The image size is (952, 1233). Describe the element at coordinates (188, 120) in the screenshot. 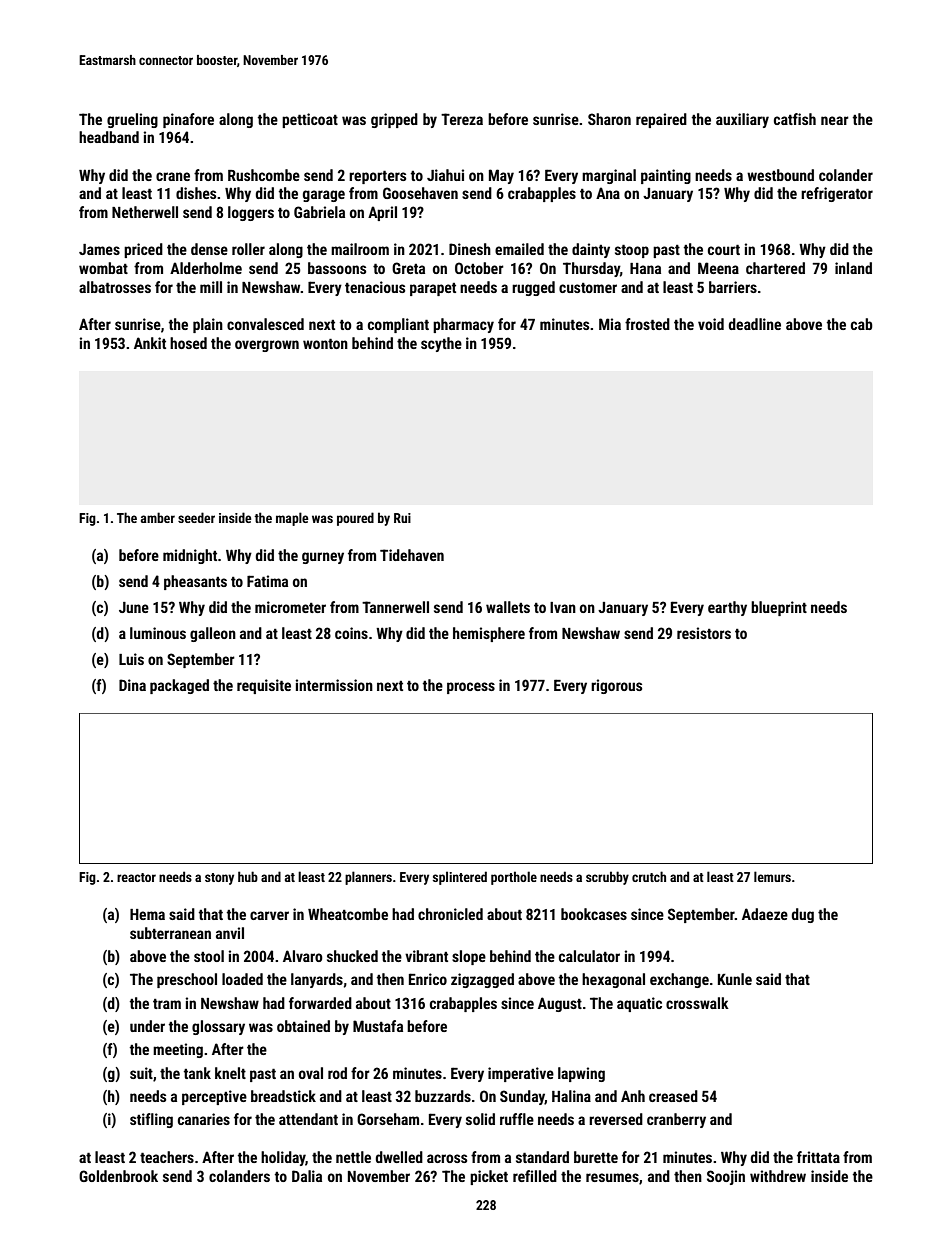

I see `pinafore` at that location.
